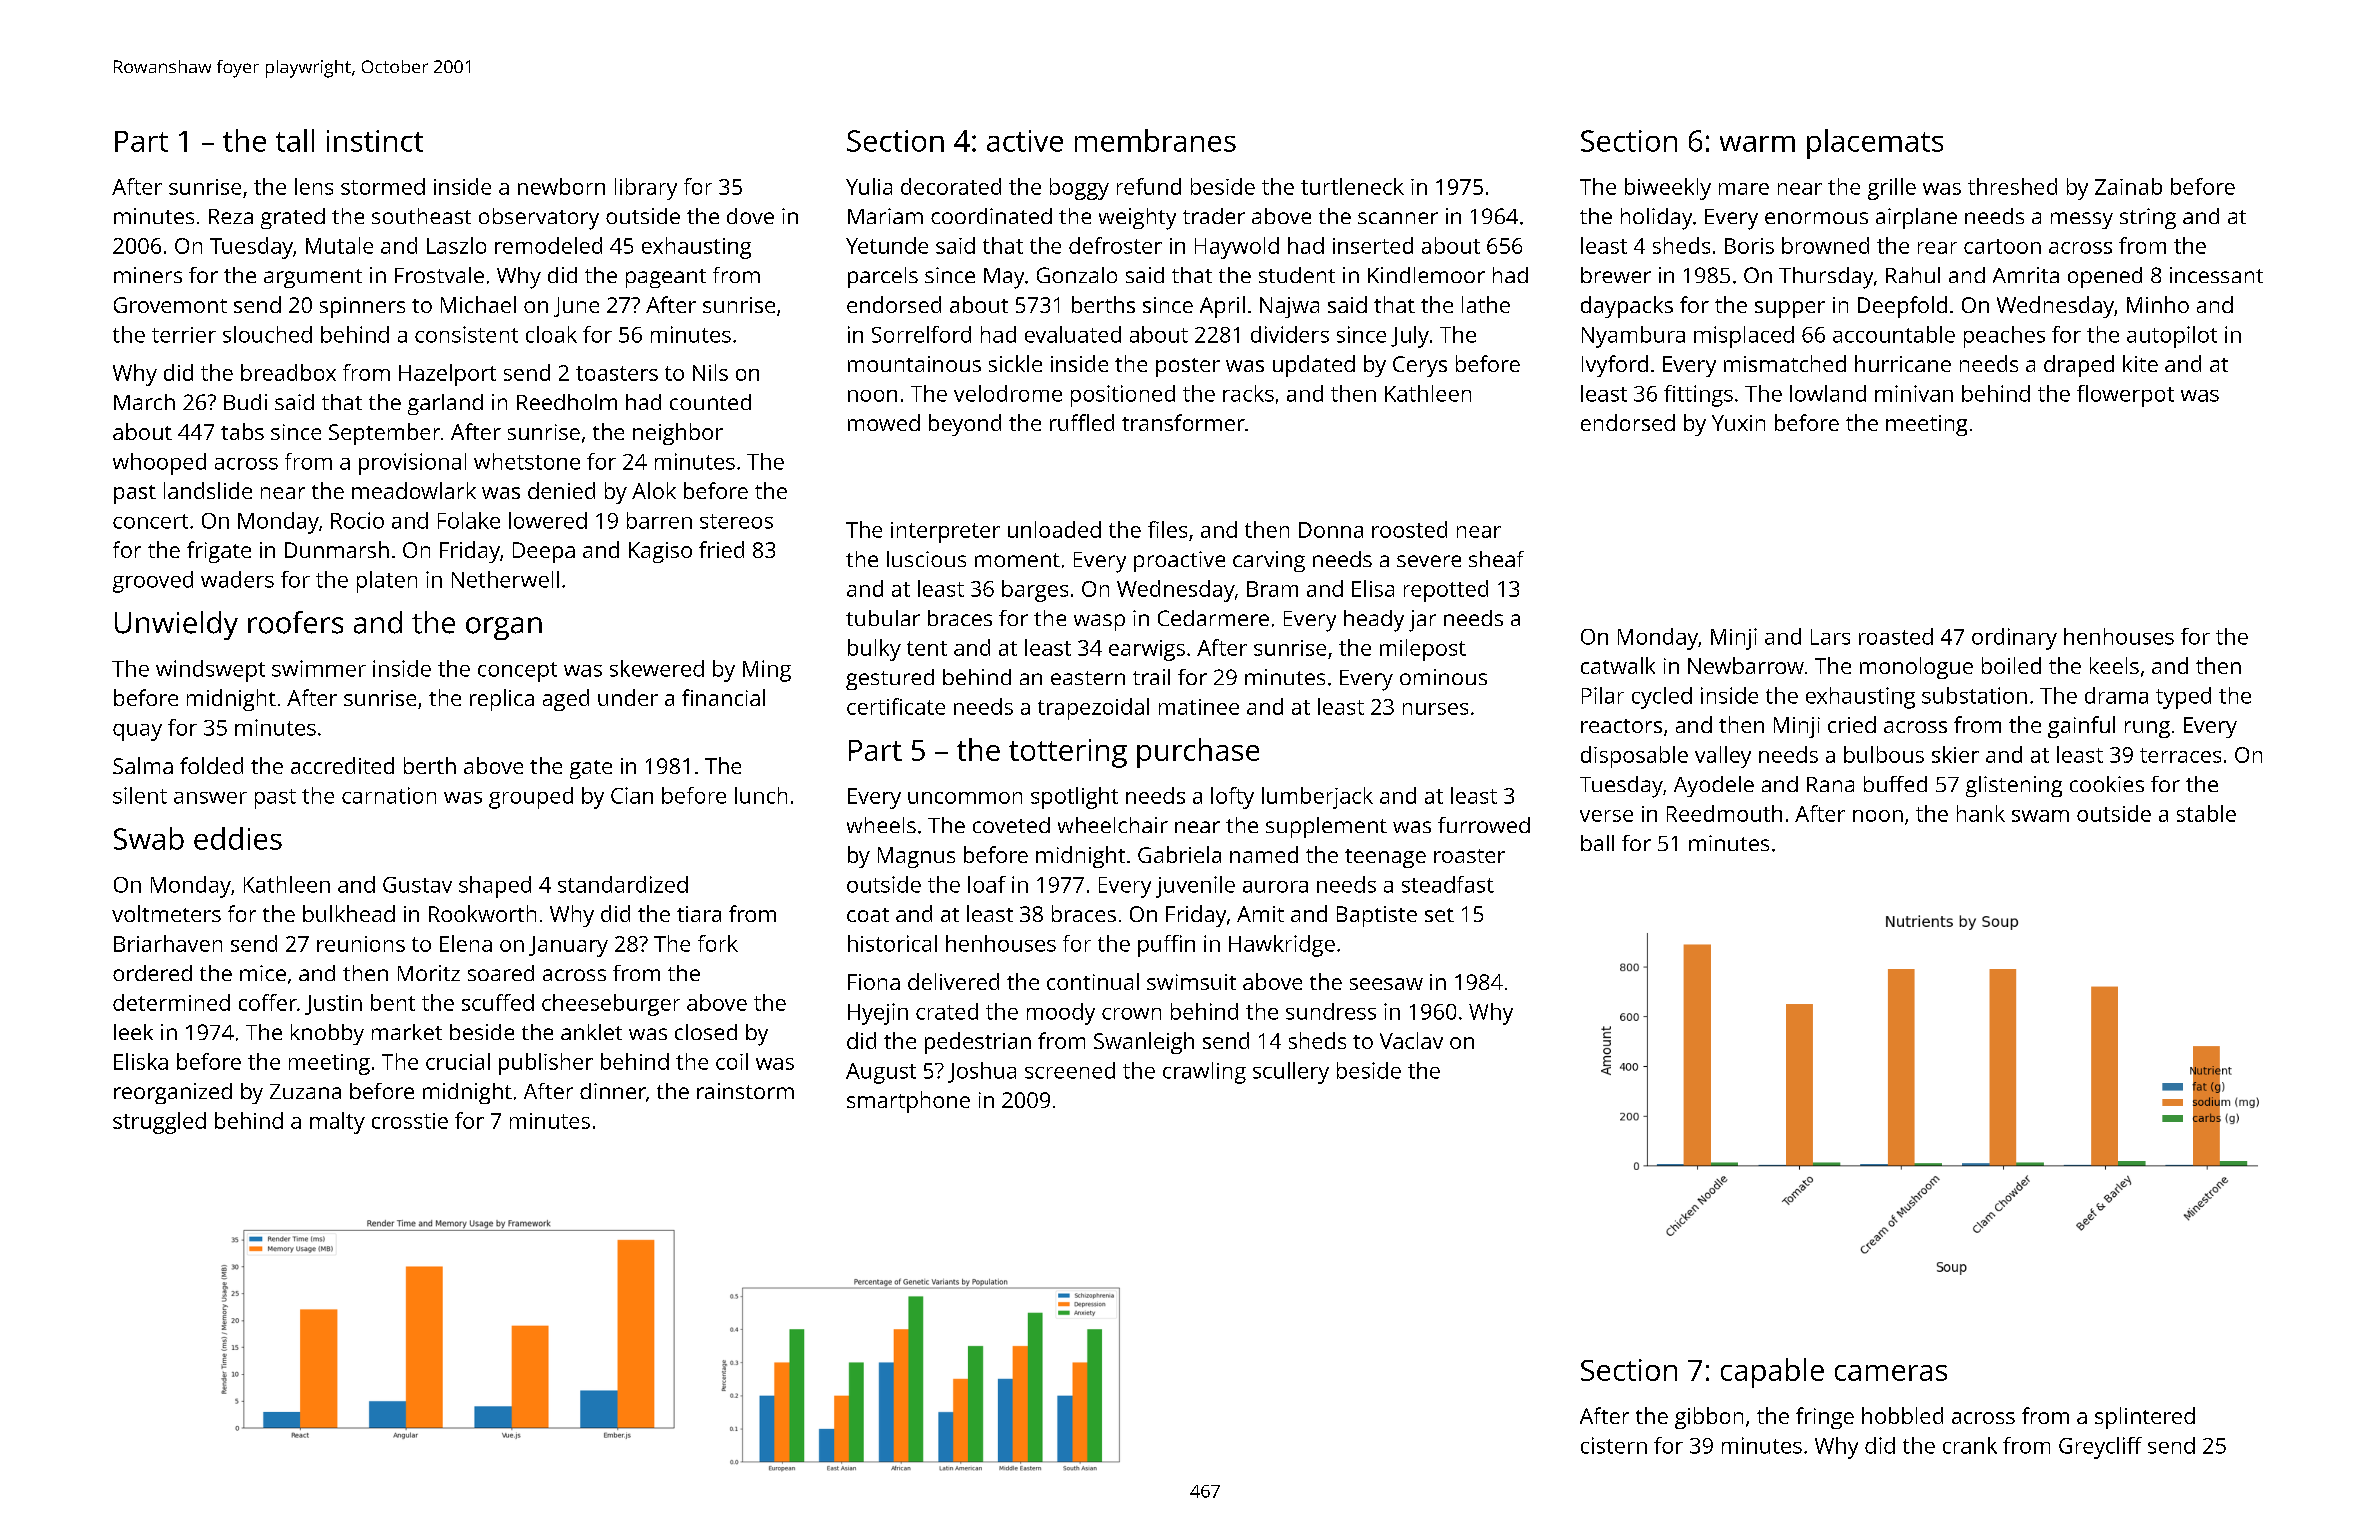  Describe the element at coordinates (1204, 1073) in the image. I see `crawling` at that location.
